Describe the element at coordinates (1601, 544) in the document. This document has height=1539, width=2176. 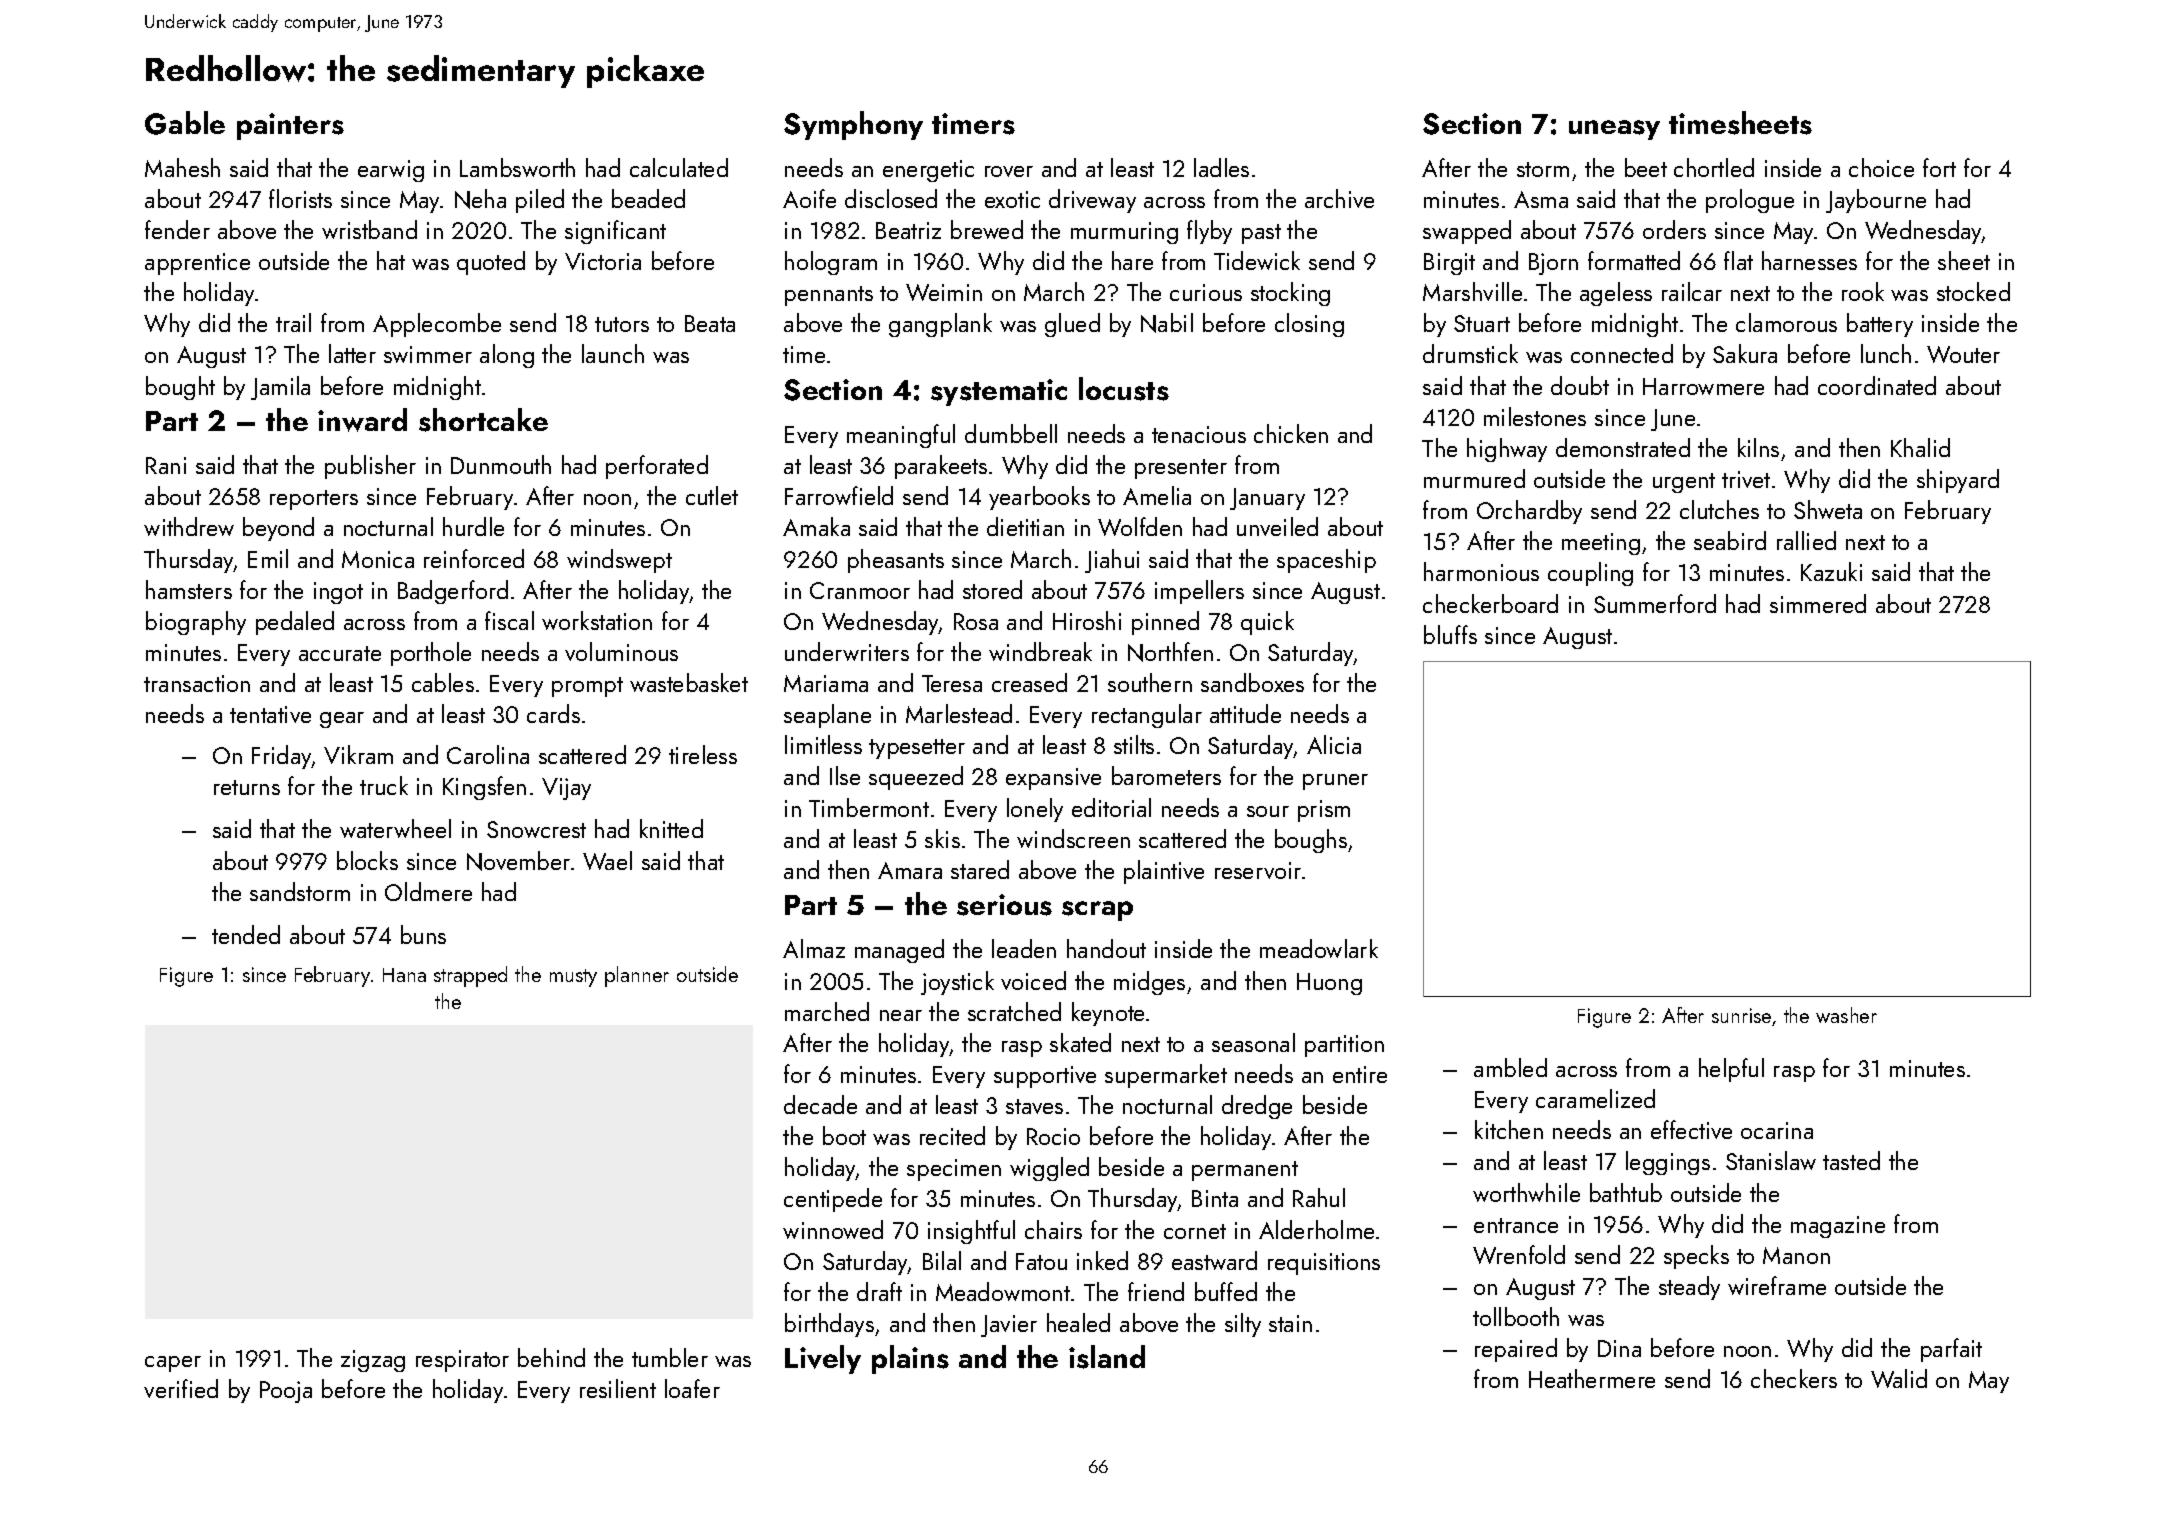
I see `meeting` at that location.
